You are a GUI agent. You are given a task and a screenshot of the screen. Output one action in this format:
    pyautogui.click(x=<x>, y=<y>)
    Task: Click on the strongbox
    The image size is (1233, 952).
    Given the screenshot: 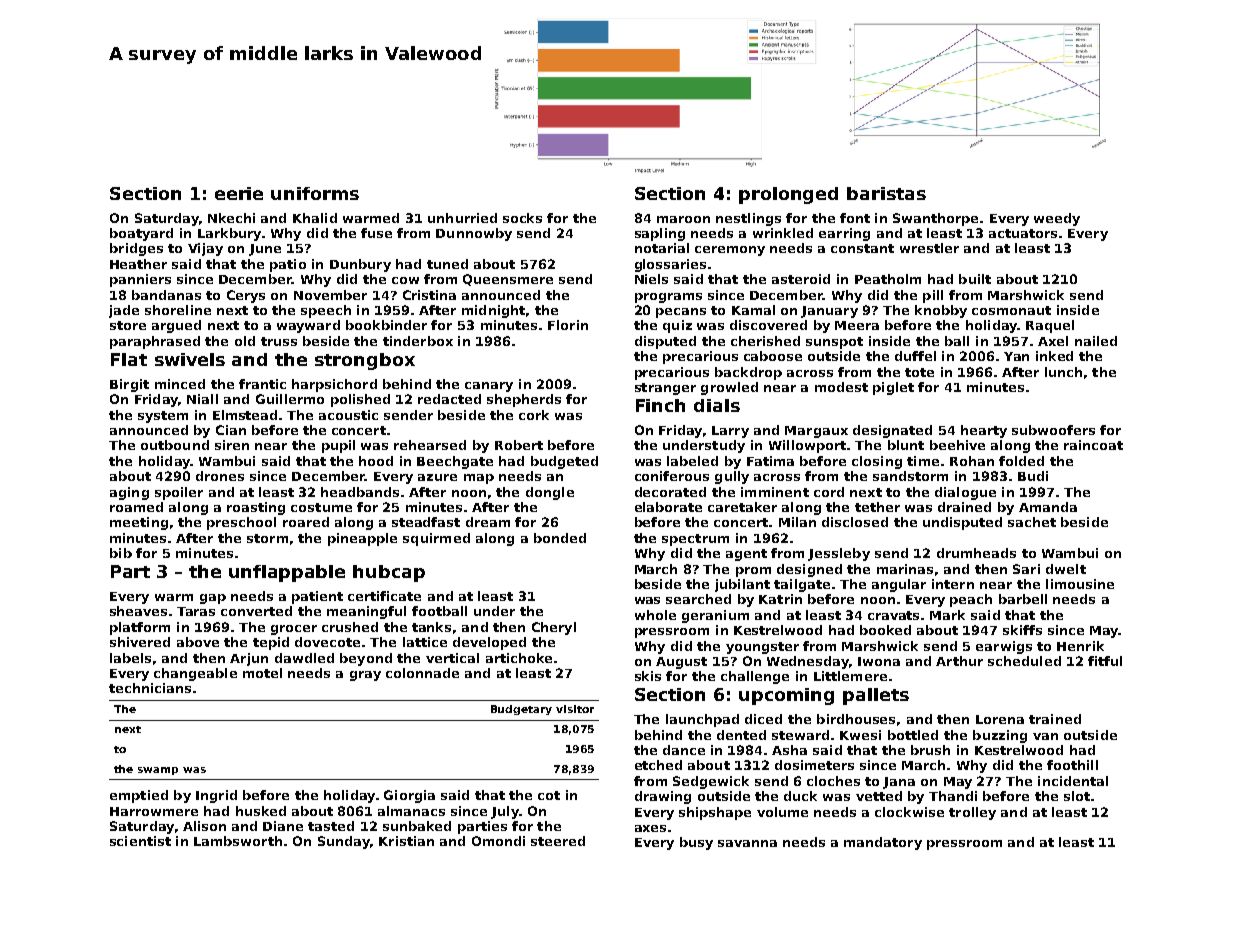 What is the action you would take?
    pyautogui.click(x=365, y=361)
